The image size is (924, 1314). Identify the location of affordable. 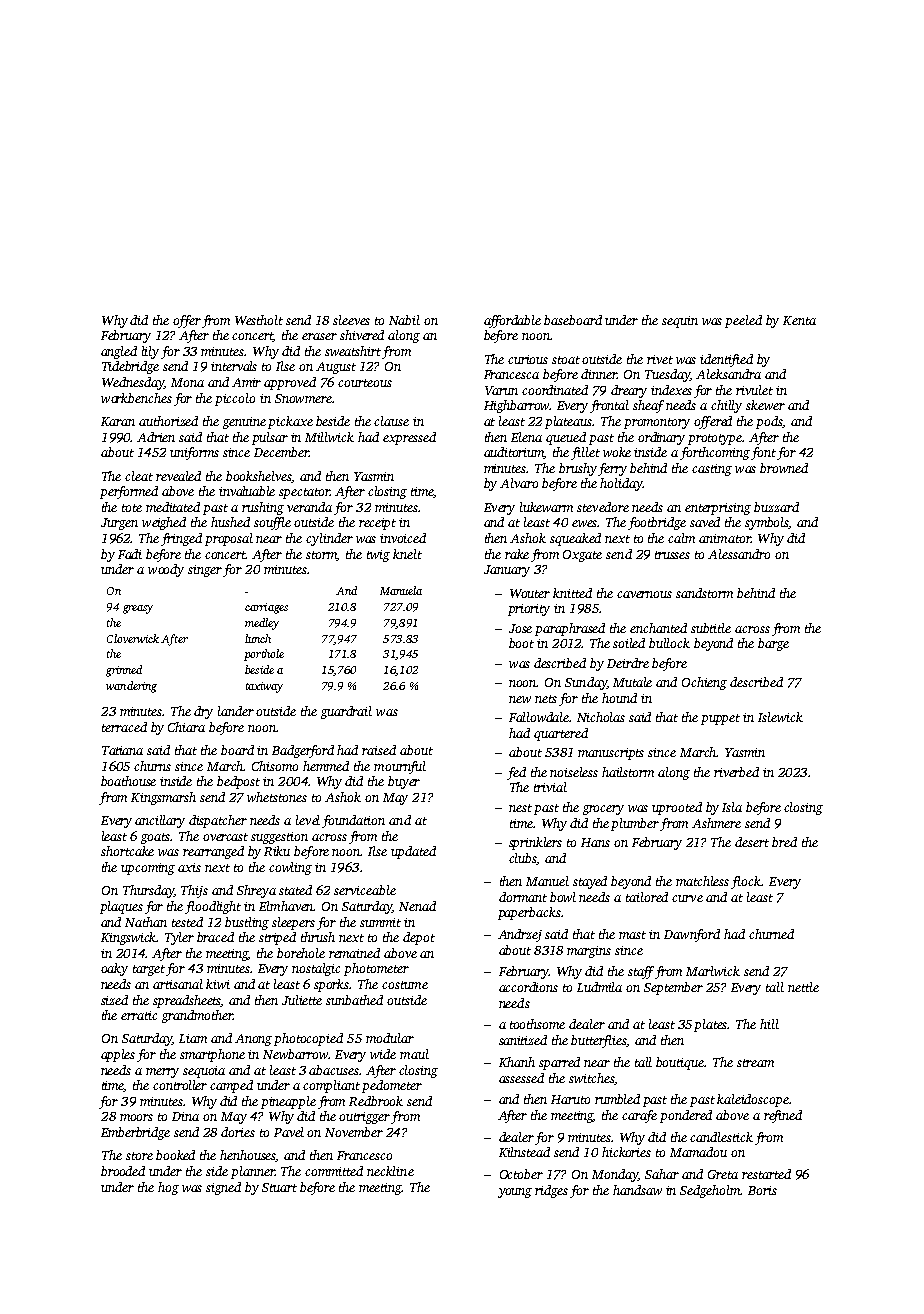
(512, 321).
